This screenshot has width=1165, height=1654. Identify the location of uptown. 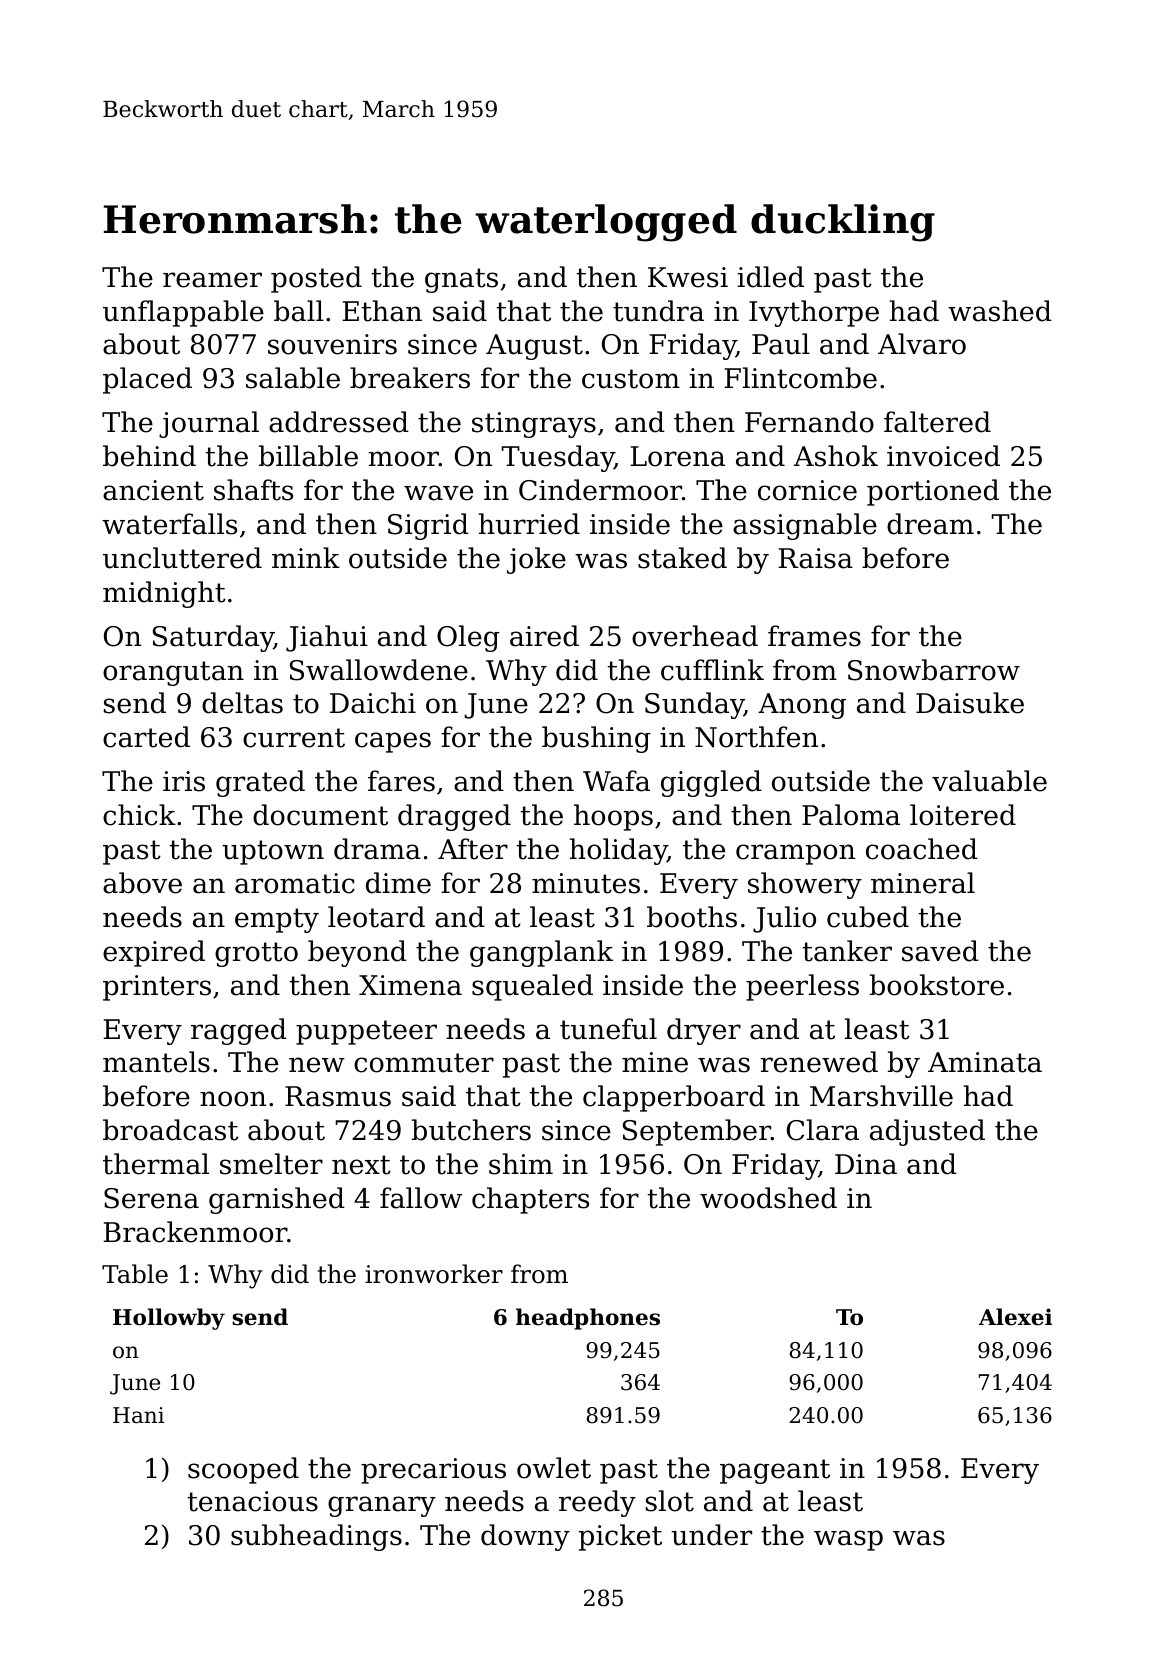
(273, 852).
